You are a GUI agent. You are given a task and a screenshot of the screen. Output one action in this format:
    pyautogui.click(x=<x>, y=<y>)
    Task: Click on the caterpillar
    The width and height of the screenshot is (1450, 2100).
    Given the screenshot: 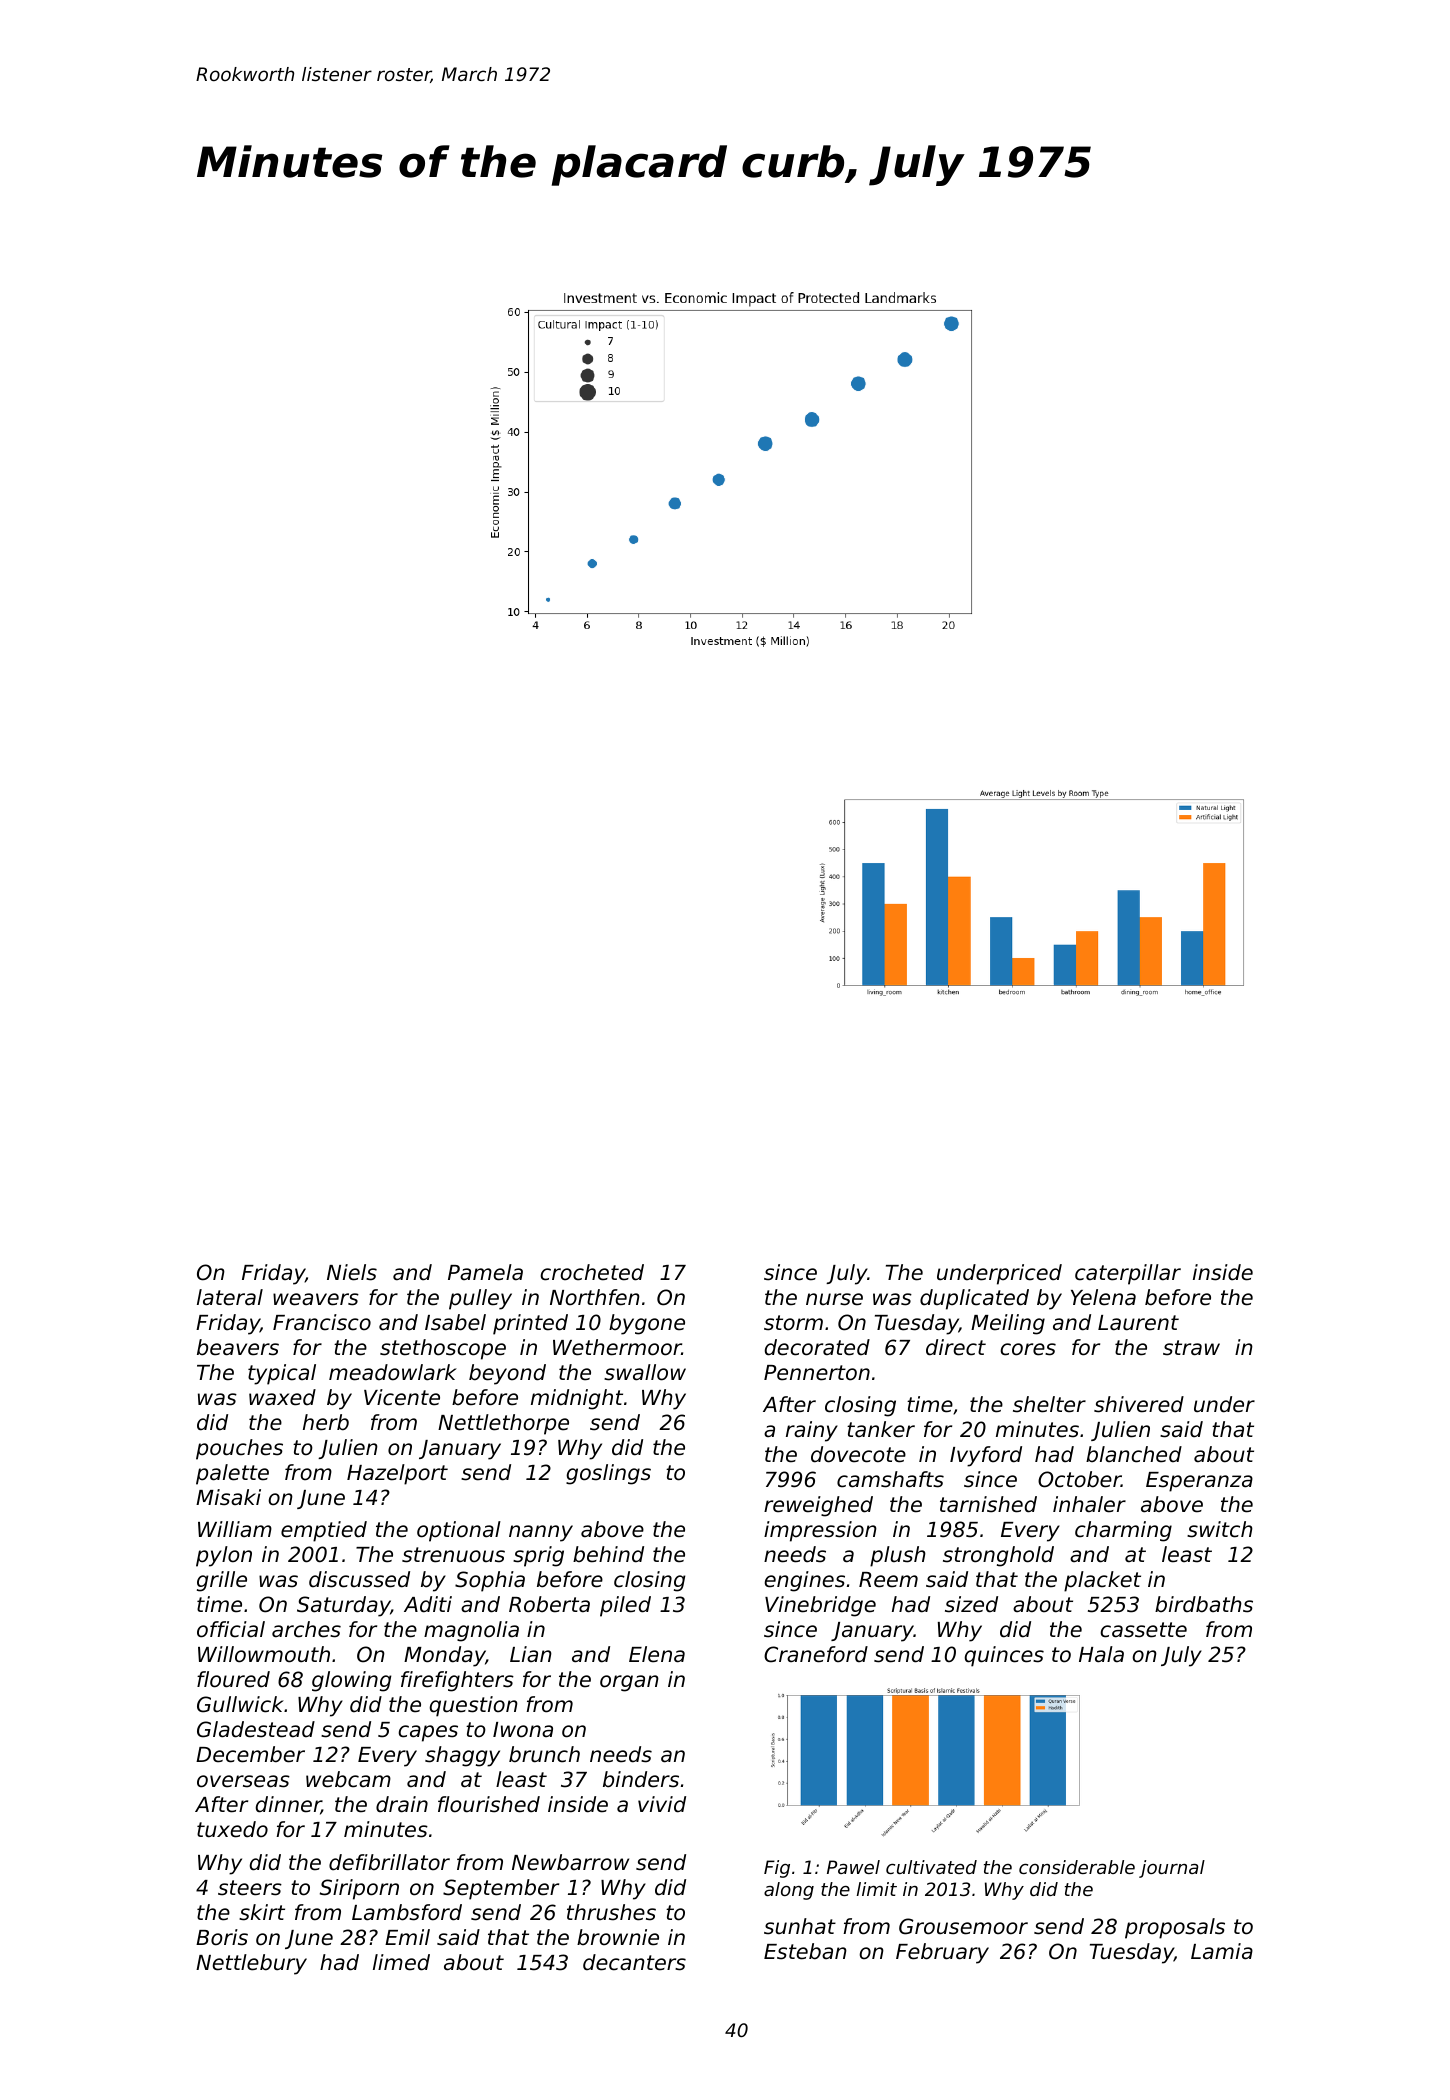 What is the action you would take?
    pyautogui.click(x=1128, y=1274)
